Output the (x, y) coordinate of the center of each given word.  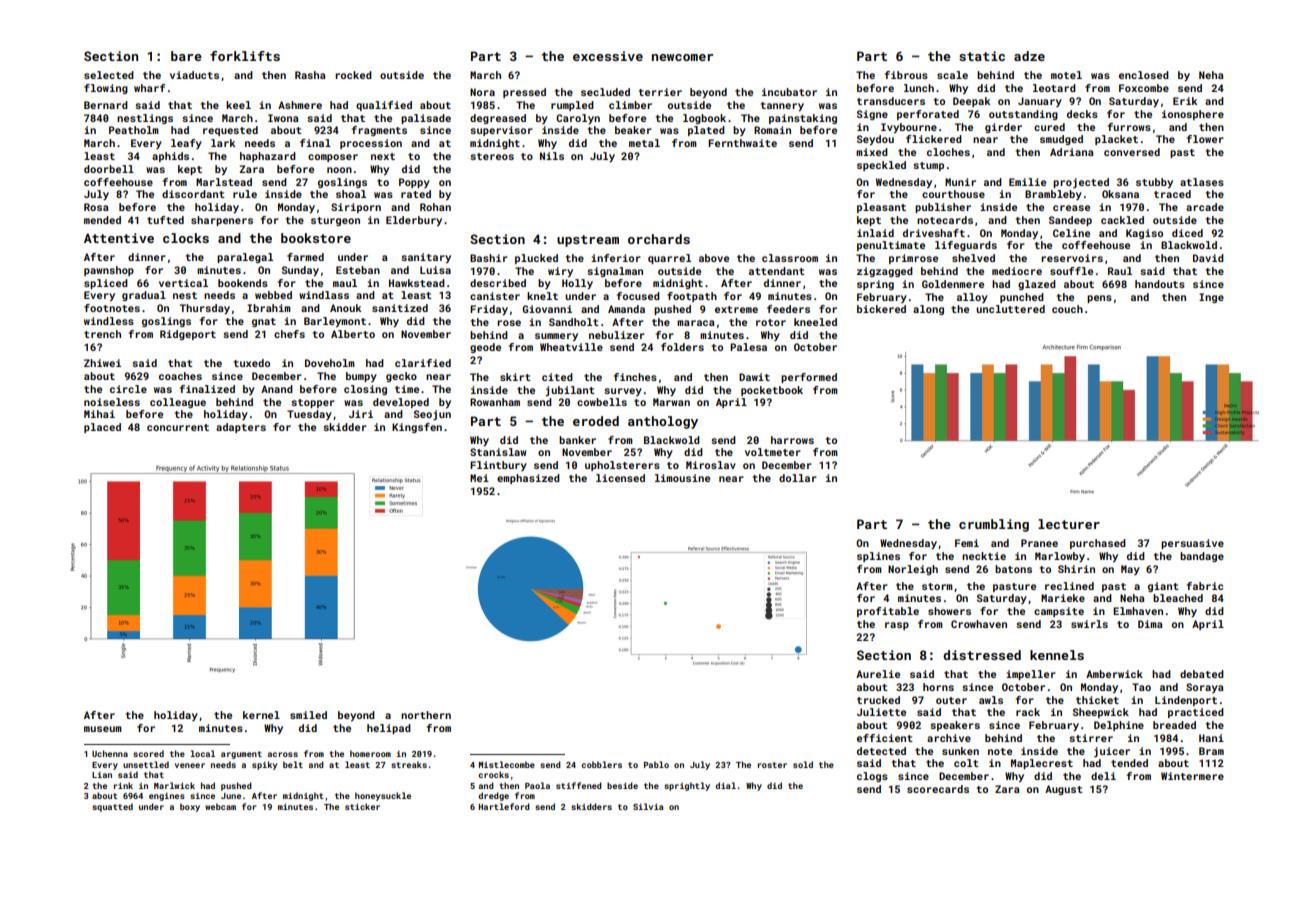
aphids (170, 157)
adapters (241, 428)
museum (103, 729)
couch (1067, 309)
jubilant (570, 391)
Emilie (1027, 182)
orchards (659, 239)
